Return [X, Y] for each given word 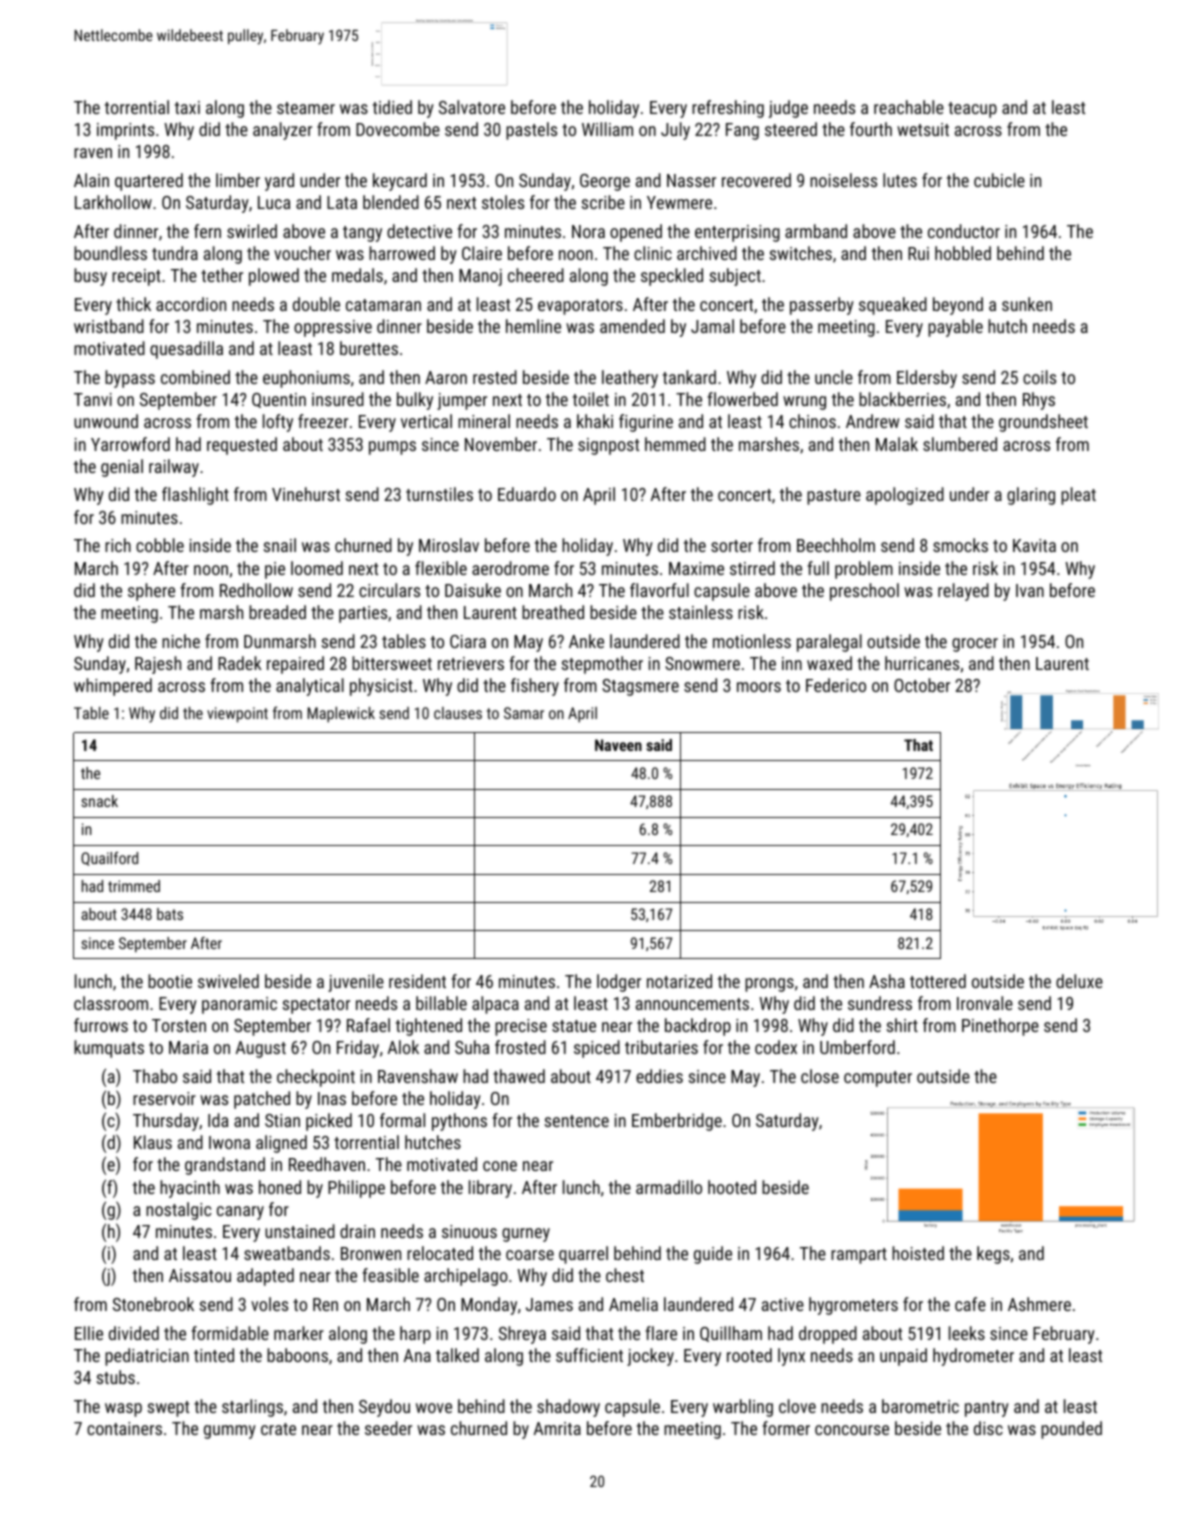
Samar [524, 713]
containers [124, 1428]
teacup [972, 110]
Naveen [618, 745]
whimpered [113, 687]
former [786, 1428]
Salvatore [472, 107]
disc [988, 1428]
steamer [306, 108]
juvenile [356, 983]
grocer [975, 645]
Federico [836, 685]
